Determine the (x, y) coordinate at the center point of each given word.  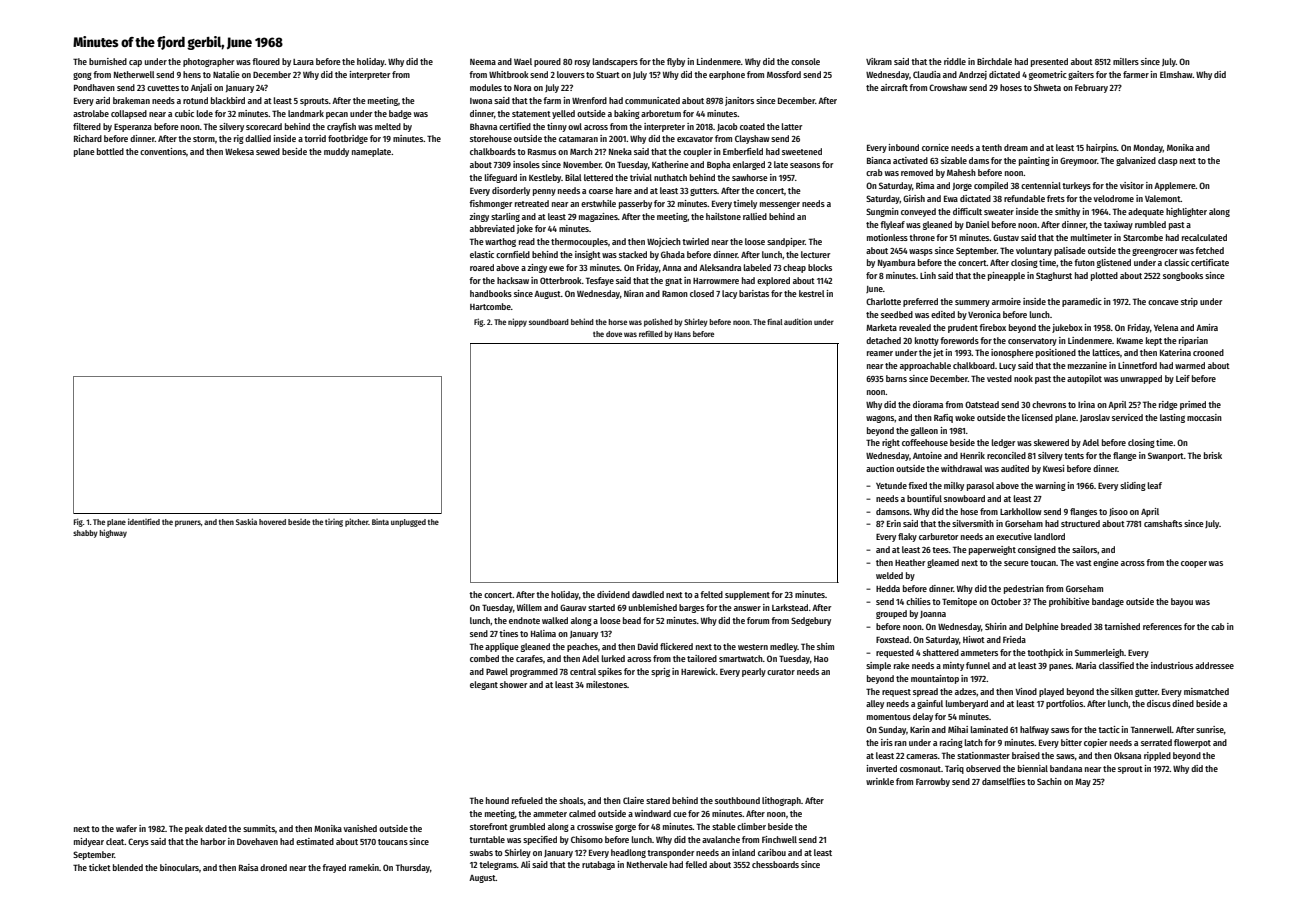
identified (144, 521)
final (775, 322)
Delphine (1042, 627)
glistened (1114, 263)
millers (1126, 61)
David (648, 646)
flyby (676, 62)
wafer (126, 828)
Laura (303, 62)
